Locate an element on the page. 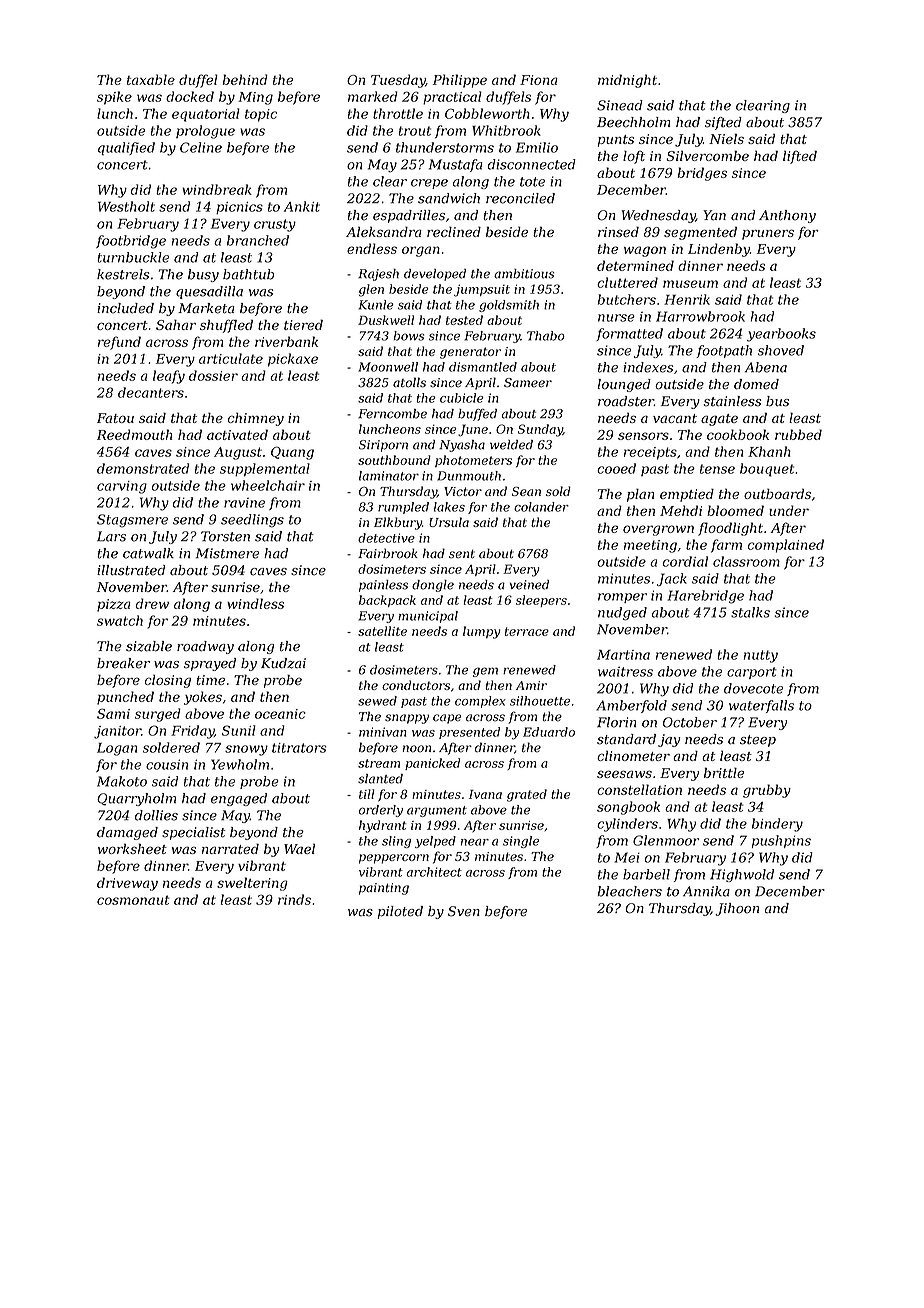 The width and height of the page is (924, 1308). hydrant is located at coordinates (383, 826).
